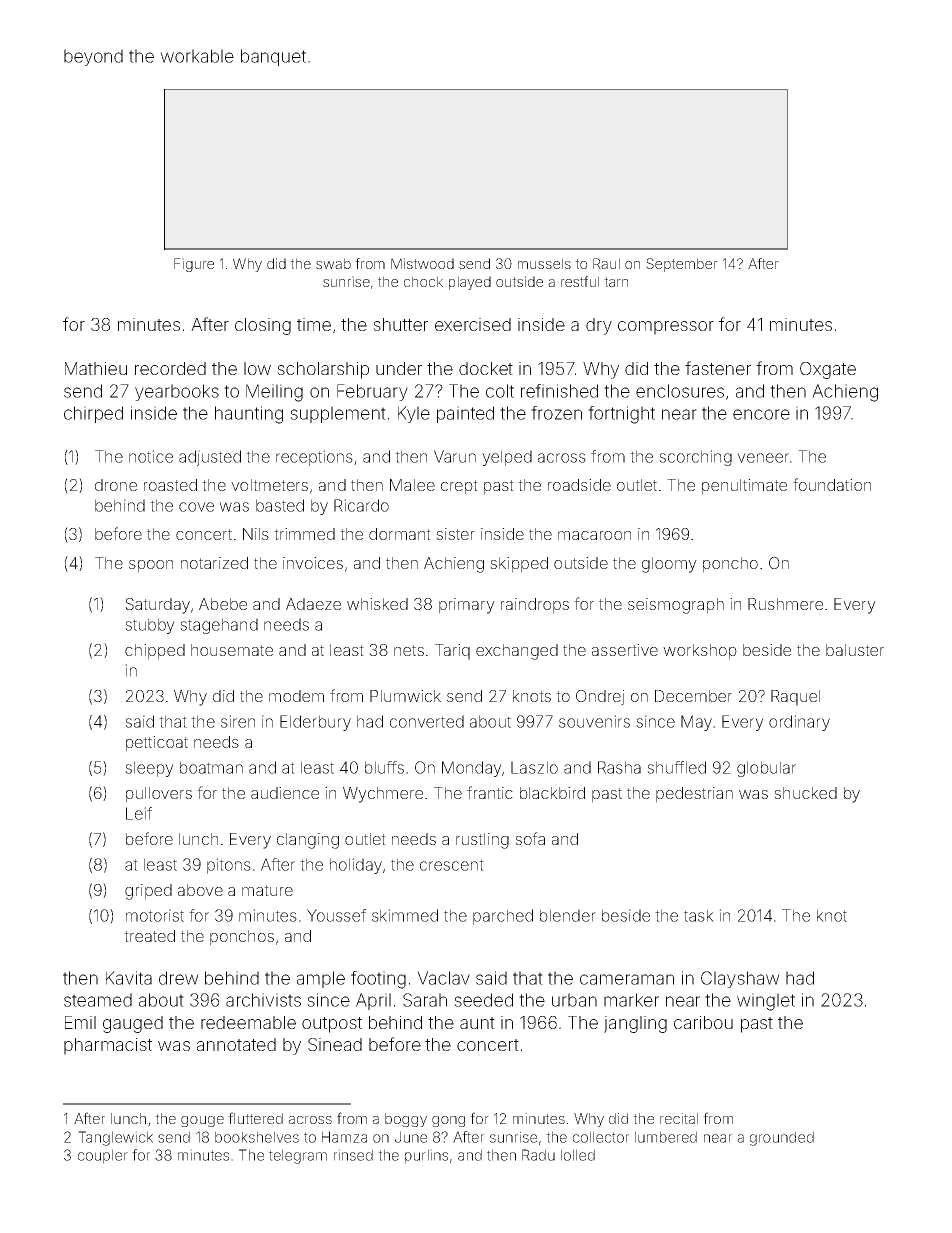  What do you see at coordinates (682, 265) in the screenshot?
I see `September` at bounding box center [682, 265].
